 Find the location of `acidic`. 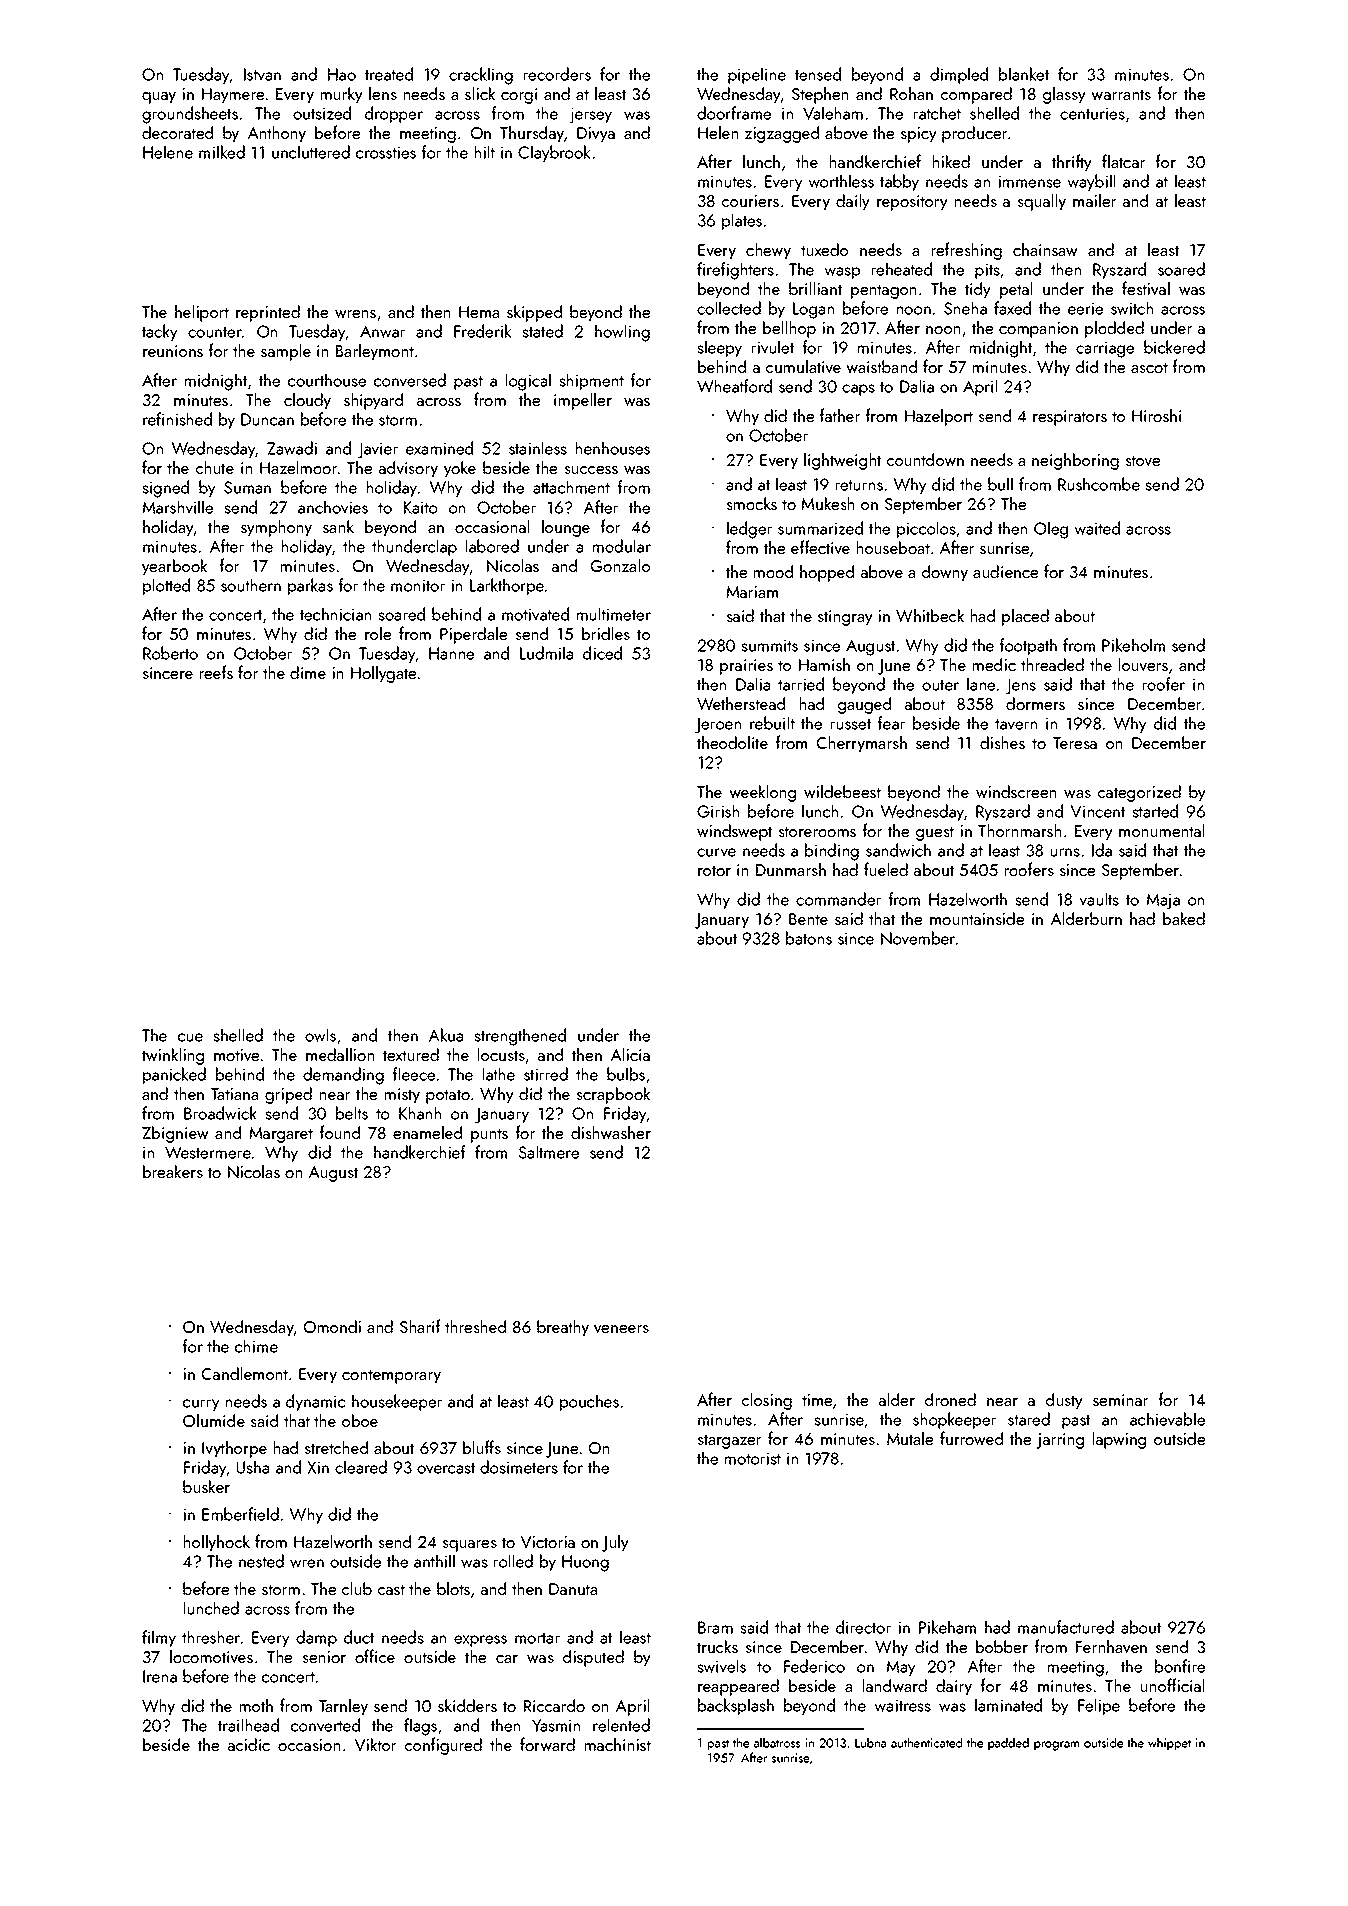

acidic is located at coordinates (249, 1744).
